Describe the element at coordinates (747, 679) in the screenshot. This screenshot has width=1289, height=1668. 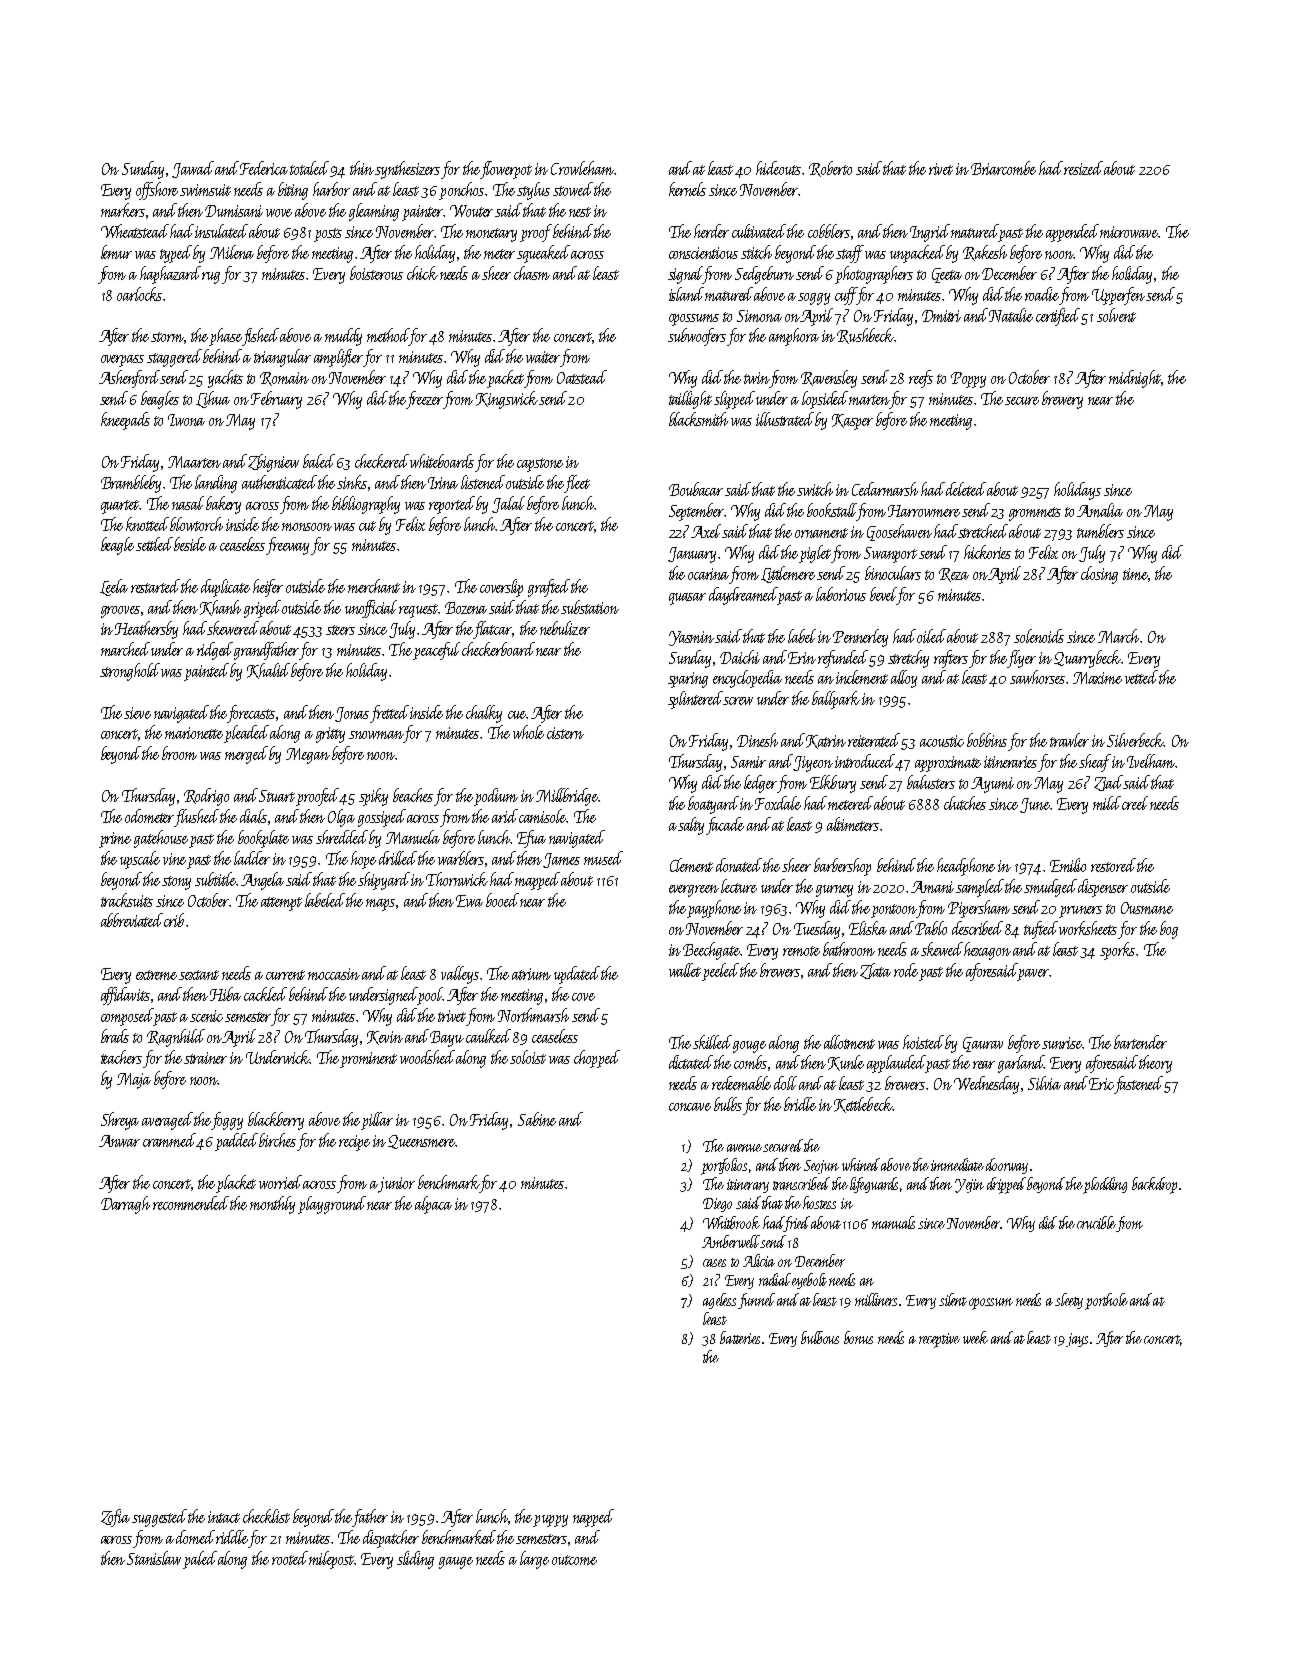
I see `encyclopedia` at that location.
